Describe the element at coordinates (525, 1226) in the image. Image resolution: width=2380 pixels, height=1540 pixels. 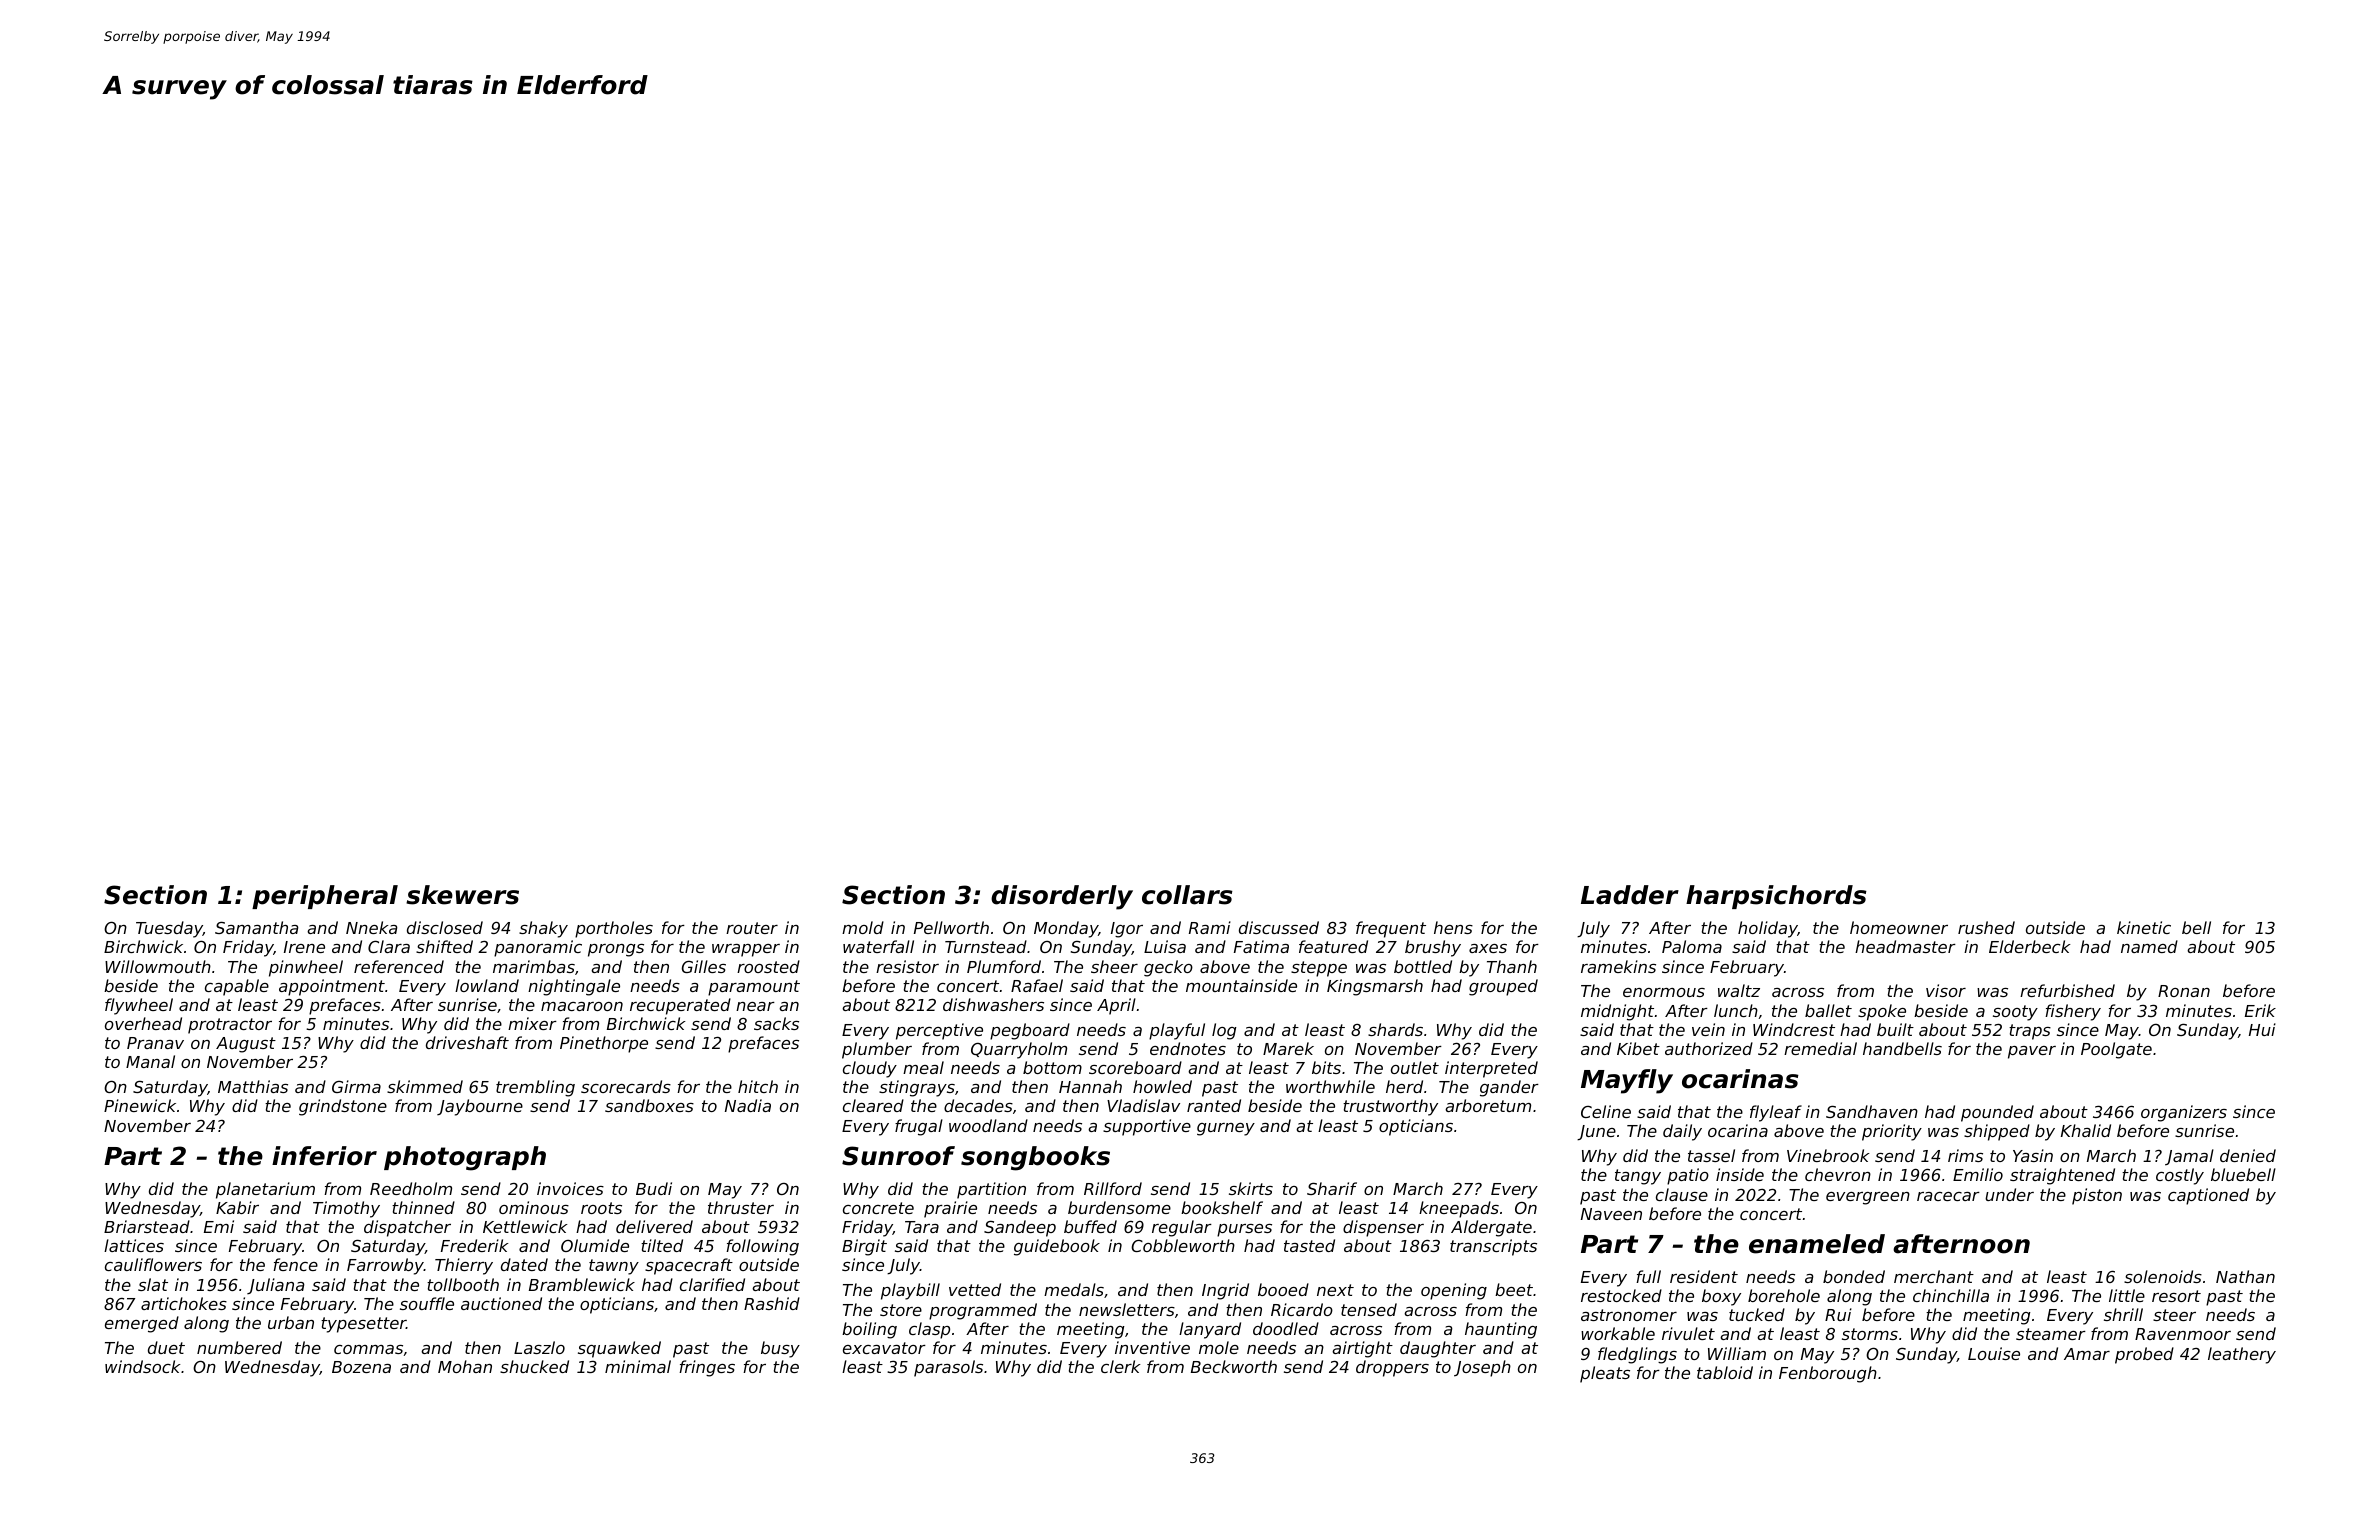
I see `Kettlewick` at that location.
